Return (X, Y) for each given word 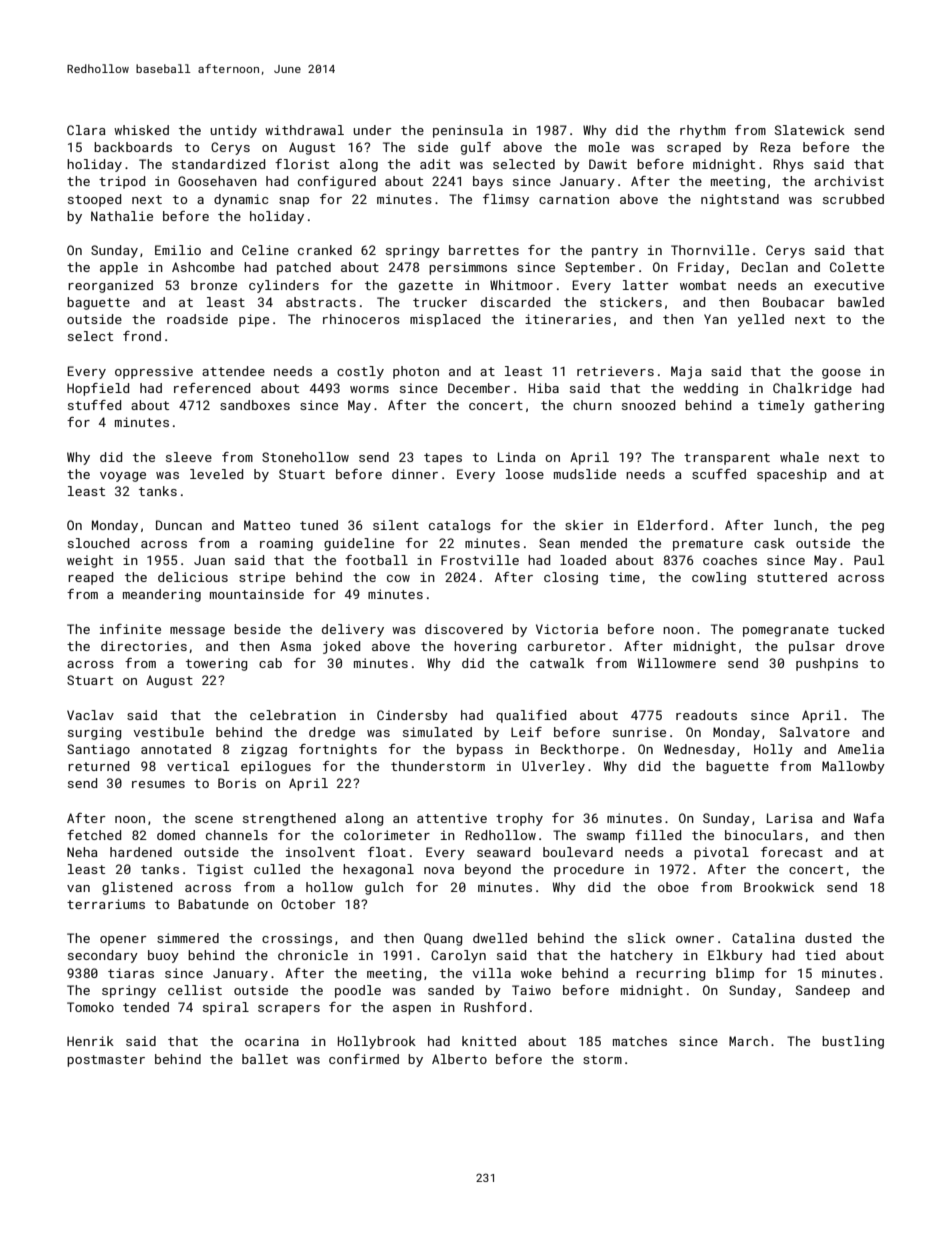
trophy (519, 819)
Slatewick (810, 130)
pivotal (721, 853)
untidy (233, 131)
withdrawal (304, 130)
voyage (123, 477)
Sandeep (823, 991)
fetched (94, 835)
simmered (188, 938)
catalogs (460, 526)
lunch (793, 525)
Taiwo (531, 990)
